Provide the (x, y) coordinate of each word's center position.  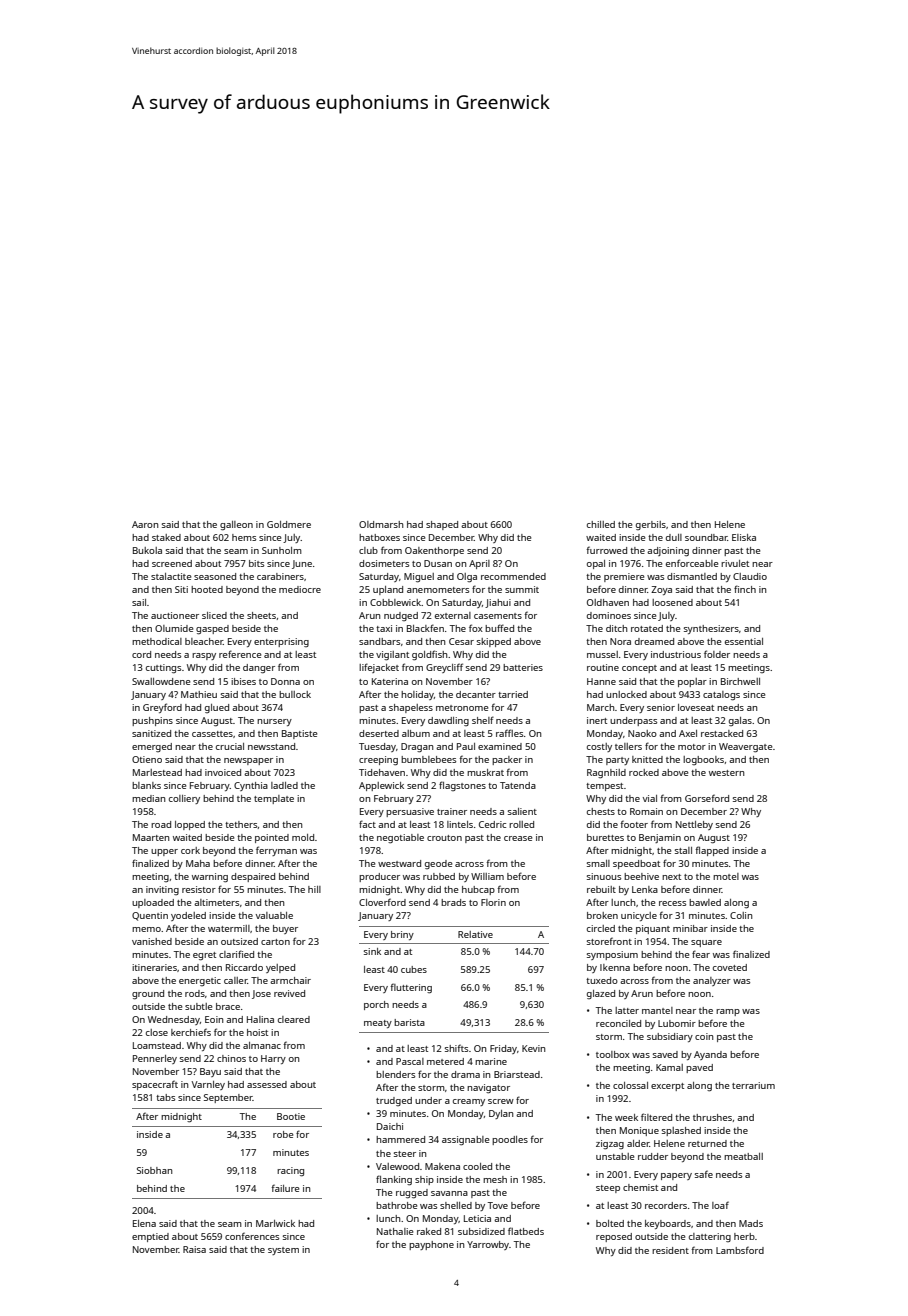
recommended (513, 576)
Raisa (194, 1249)
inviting (162, 890)
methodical (157, 641)
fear (701, 954)
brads (453, 902)
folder (717, 654)
